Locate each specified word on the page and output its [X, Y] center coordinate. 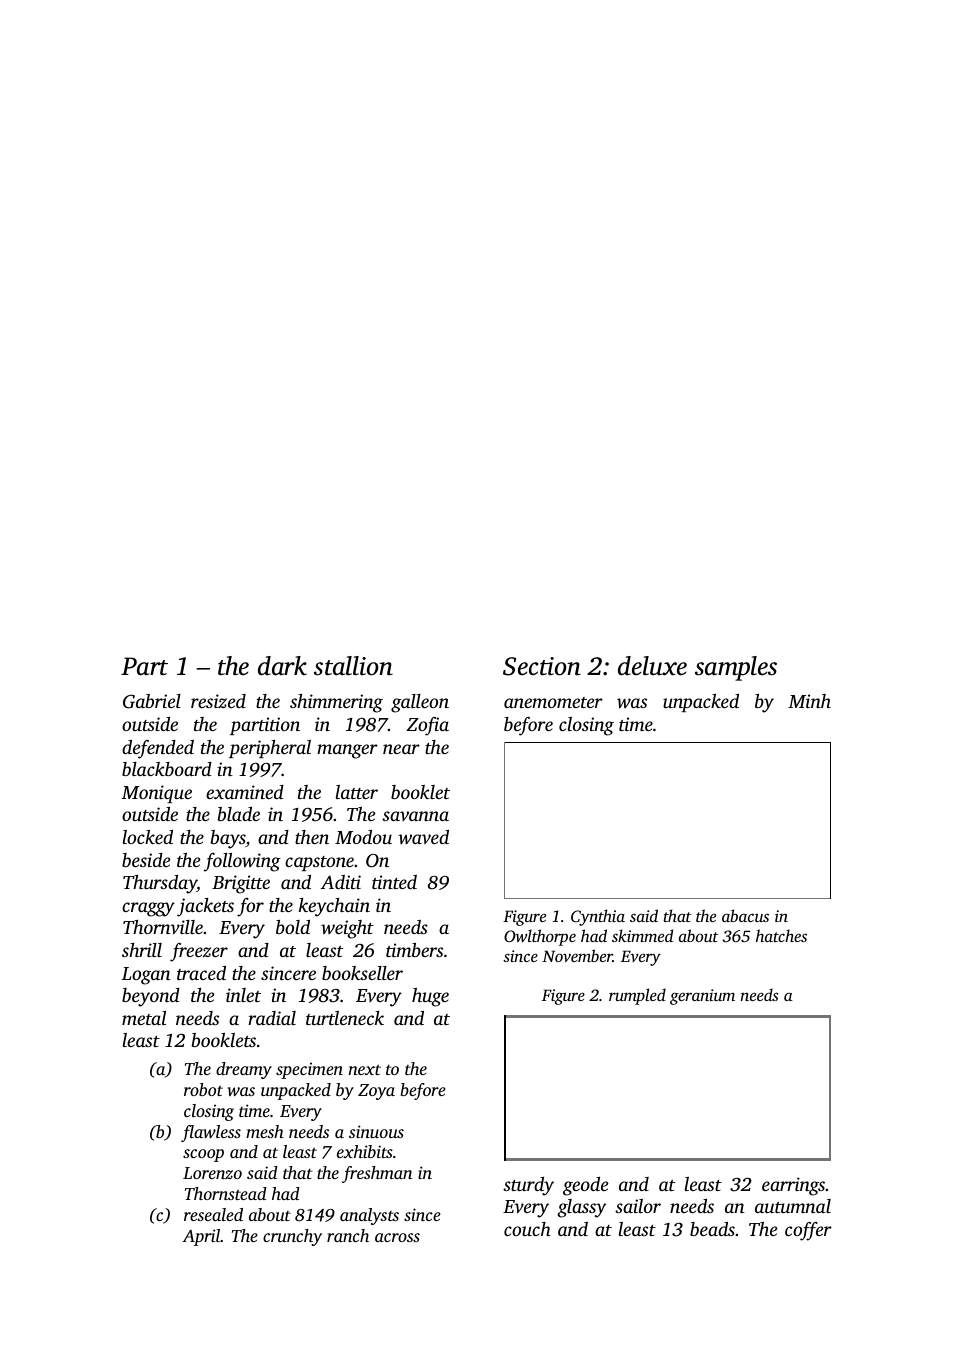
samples [736, 668]
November [577, 955]
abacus [745, 915]
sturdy [528, 1186]
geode [585, 1186]
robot [203, 1089]
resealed [213, 1214]
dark [282, 666]
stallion [353, 666]
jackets [205, 907]
